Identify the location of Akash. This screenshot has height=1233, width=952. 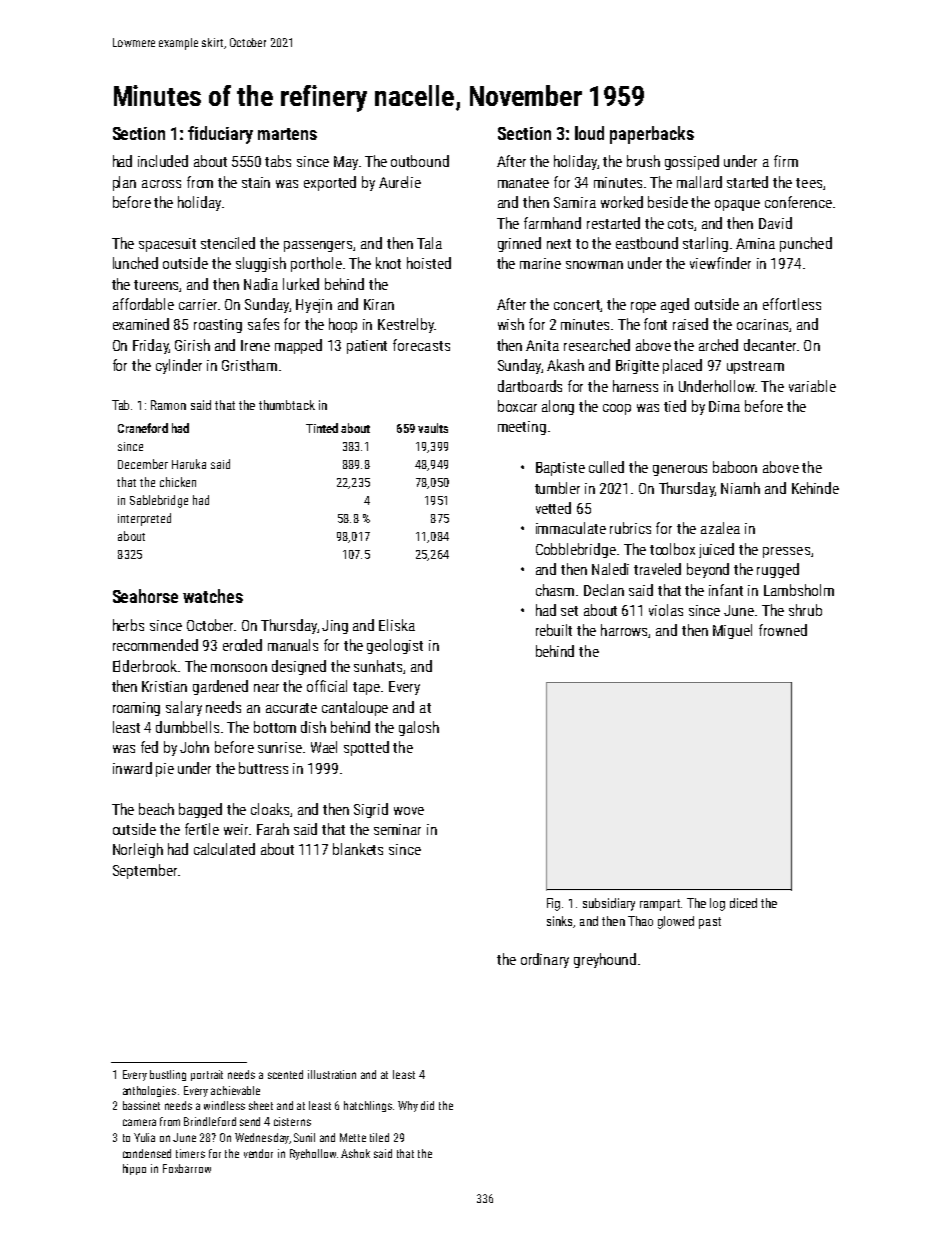
(565, 365).
